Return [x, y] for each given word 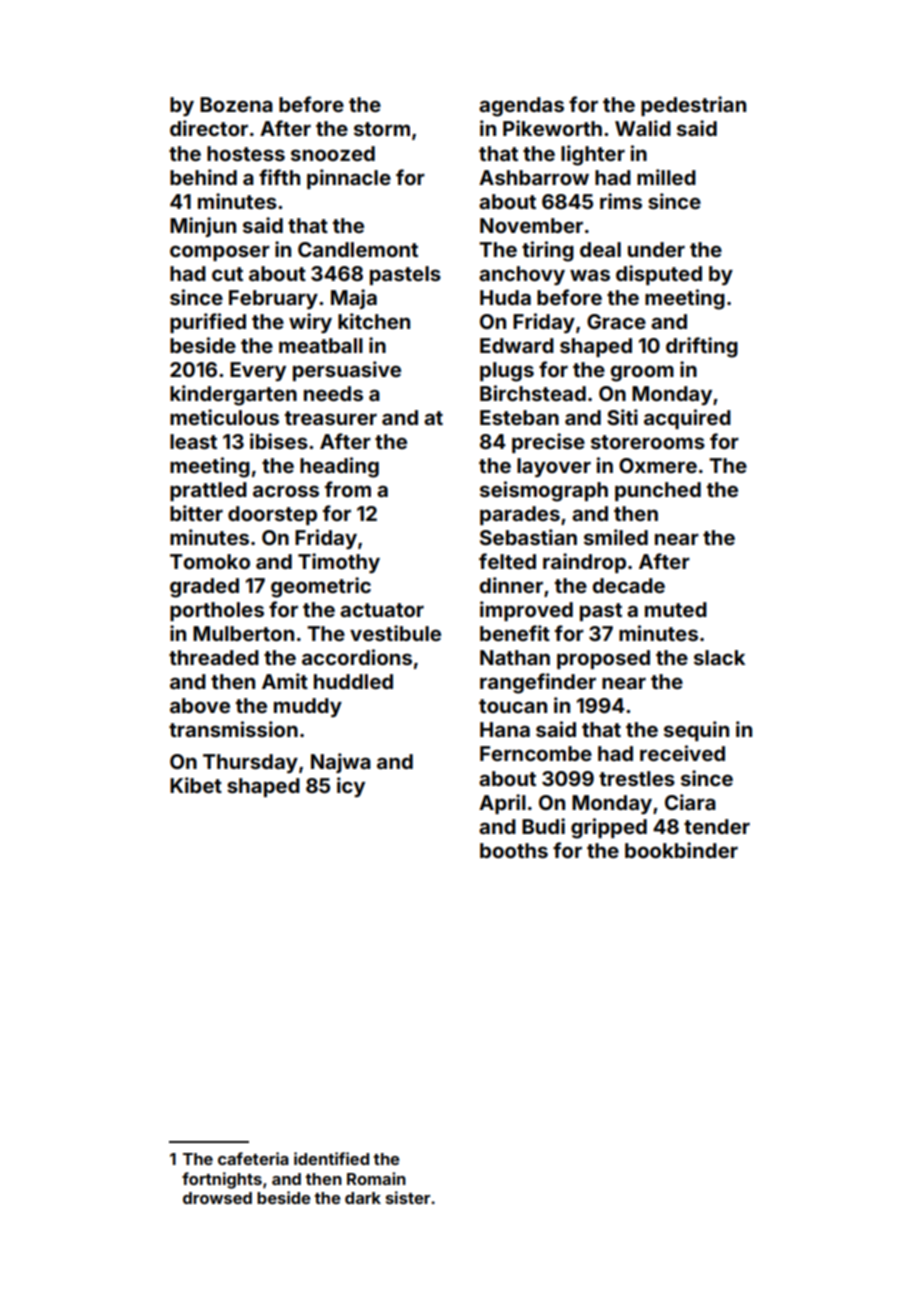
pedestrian [693, 106]
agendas [521, 107]
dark [363, 1198]
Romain [376, 1178]
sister [408, 1197]
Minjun [203, 227]
